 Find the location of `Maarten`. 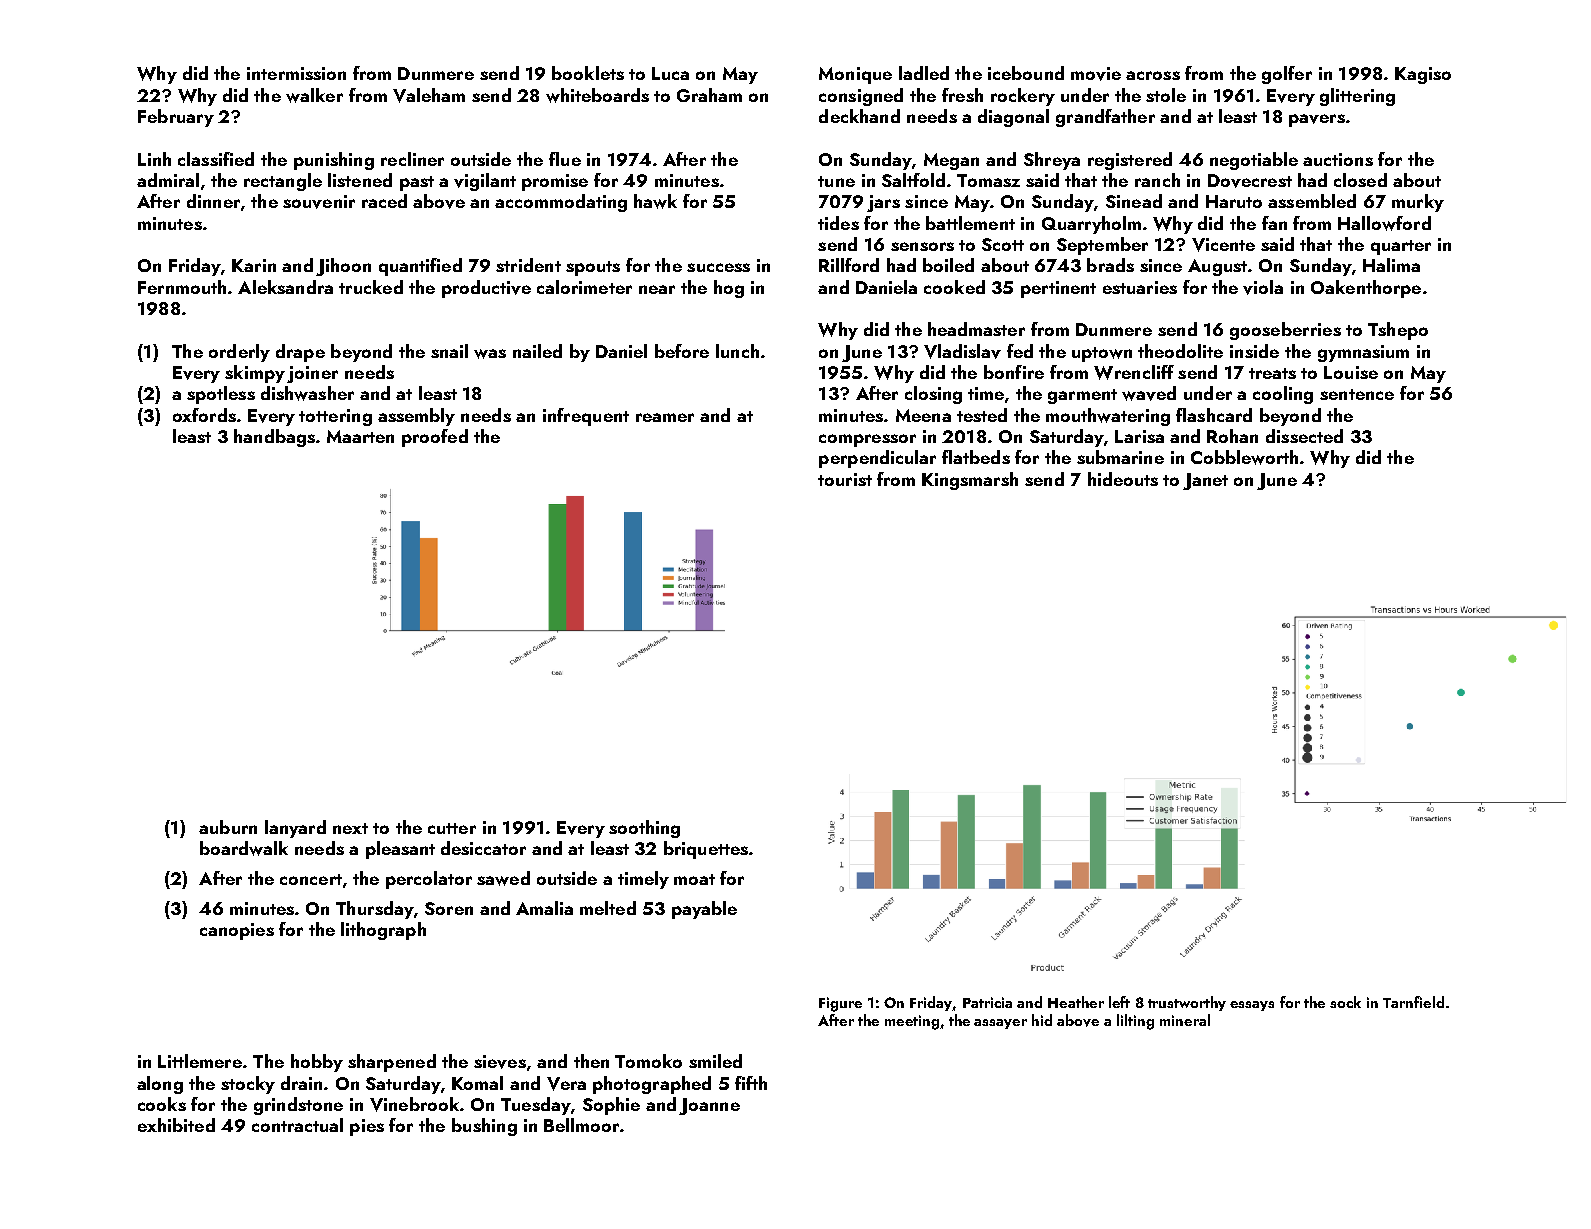

Maarten is located at coordinates (360, 436).
